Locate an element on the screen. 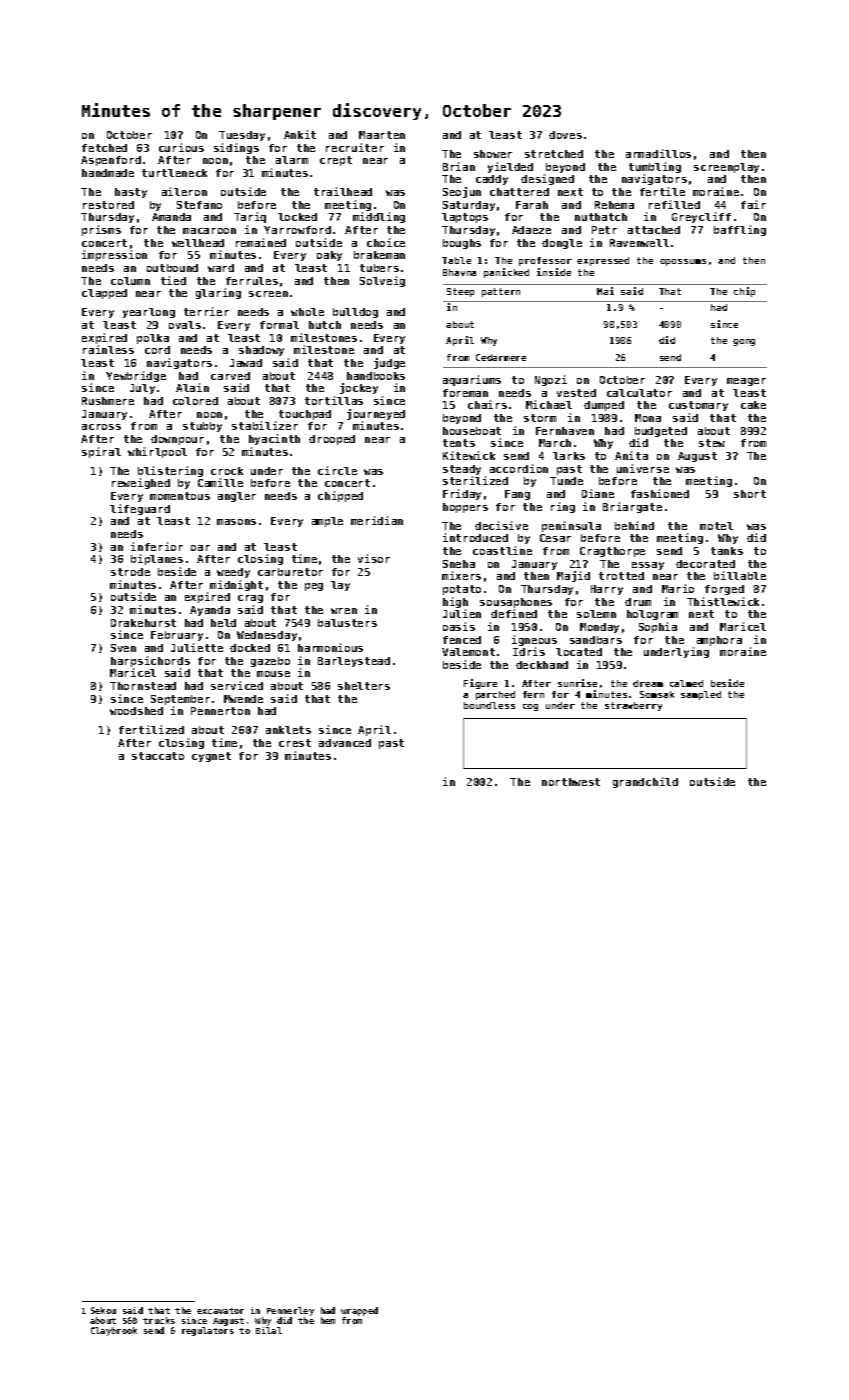 The height and width of the screenshot is (1400, 849). tumbling is located at coordinates (655, 167).
